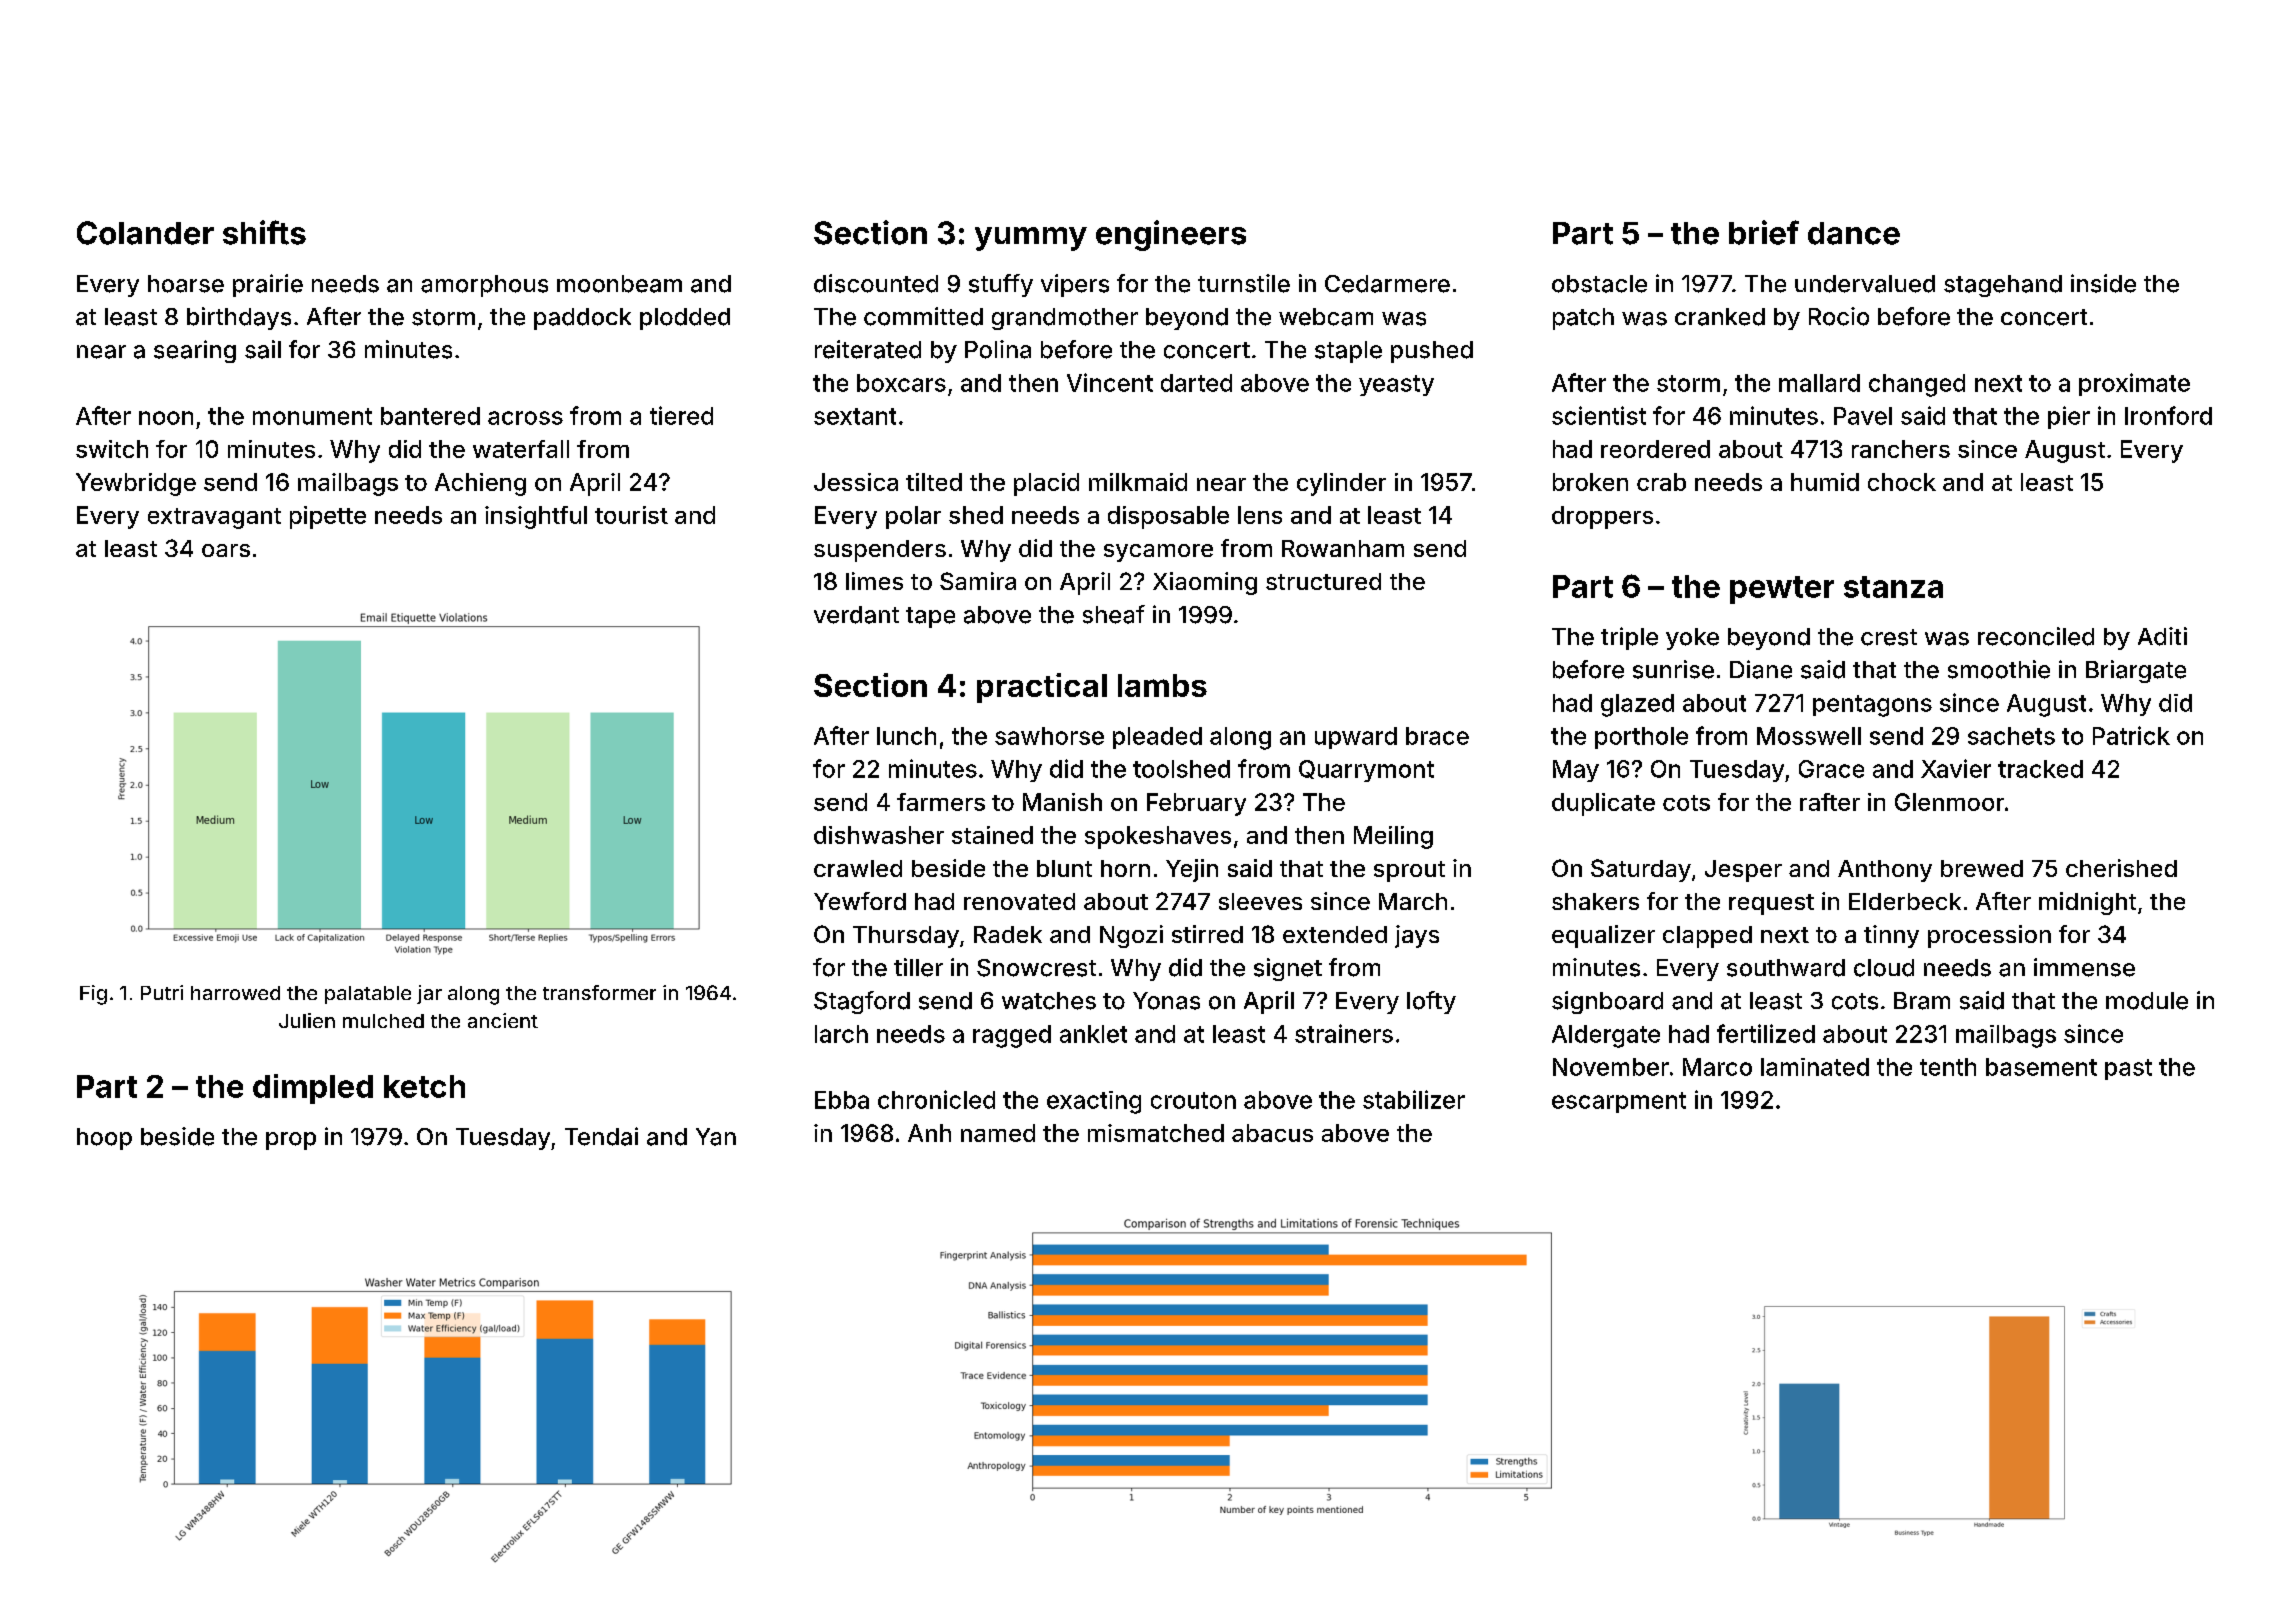  What do you see at coordinates (104, 1139) in the document?
I see `hoop` at bounding box center [104, 1139].
